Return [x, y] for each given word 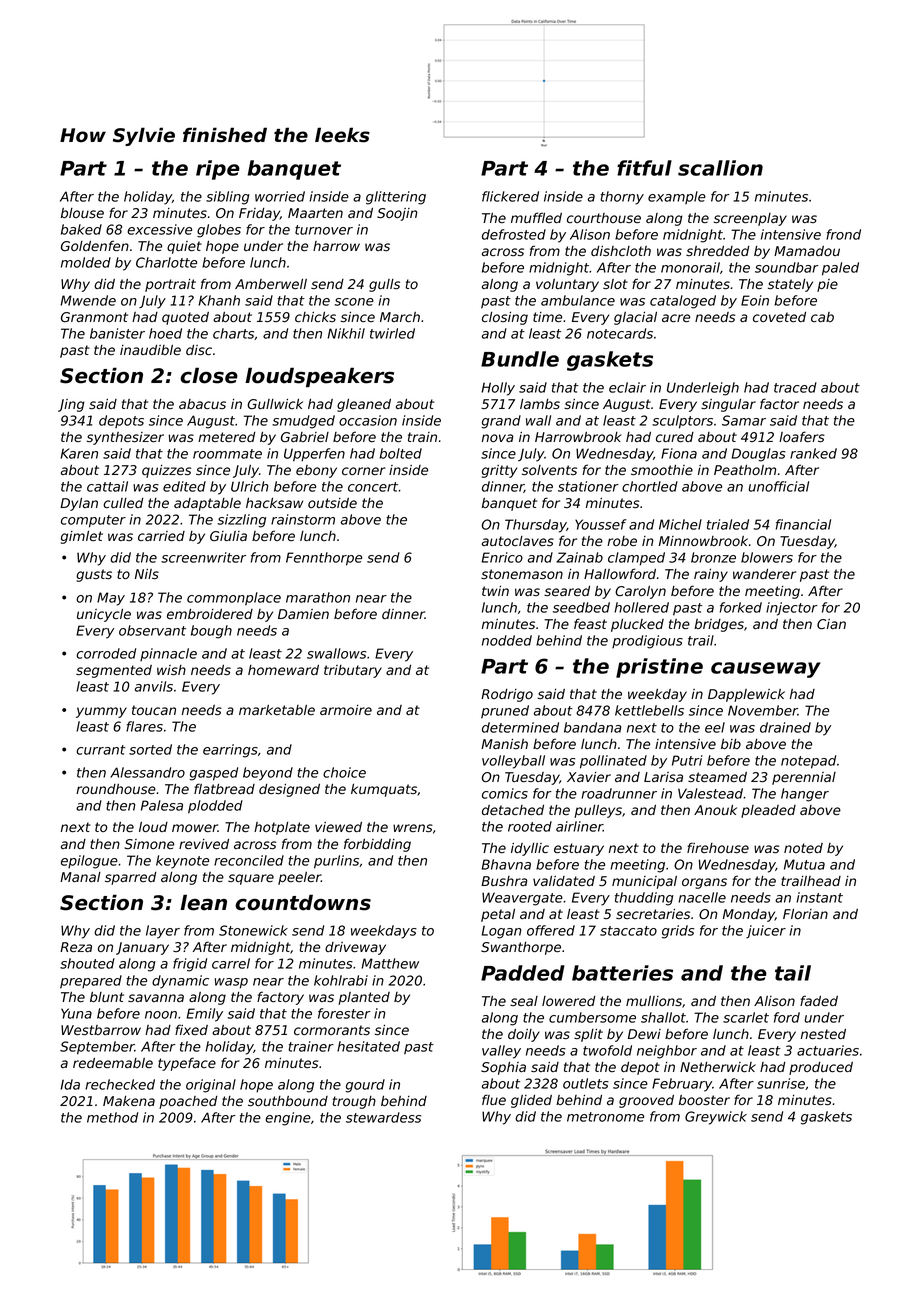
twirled [392, 333]
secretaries [653, 914]
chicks [315, 317]
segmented [114, 671]
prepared [91, 982]
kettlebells [649, 710]
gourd [365, 1086]
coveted [779, 317]
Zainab [579, 557]
